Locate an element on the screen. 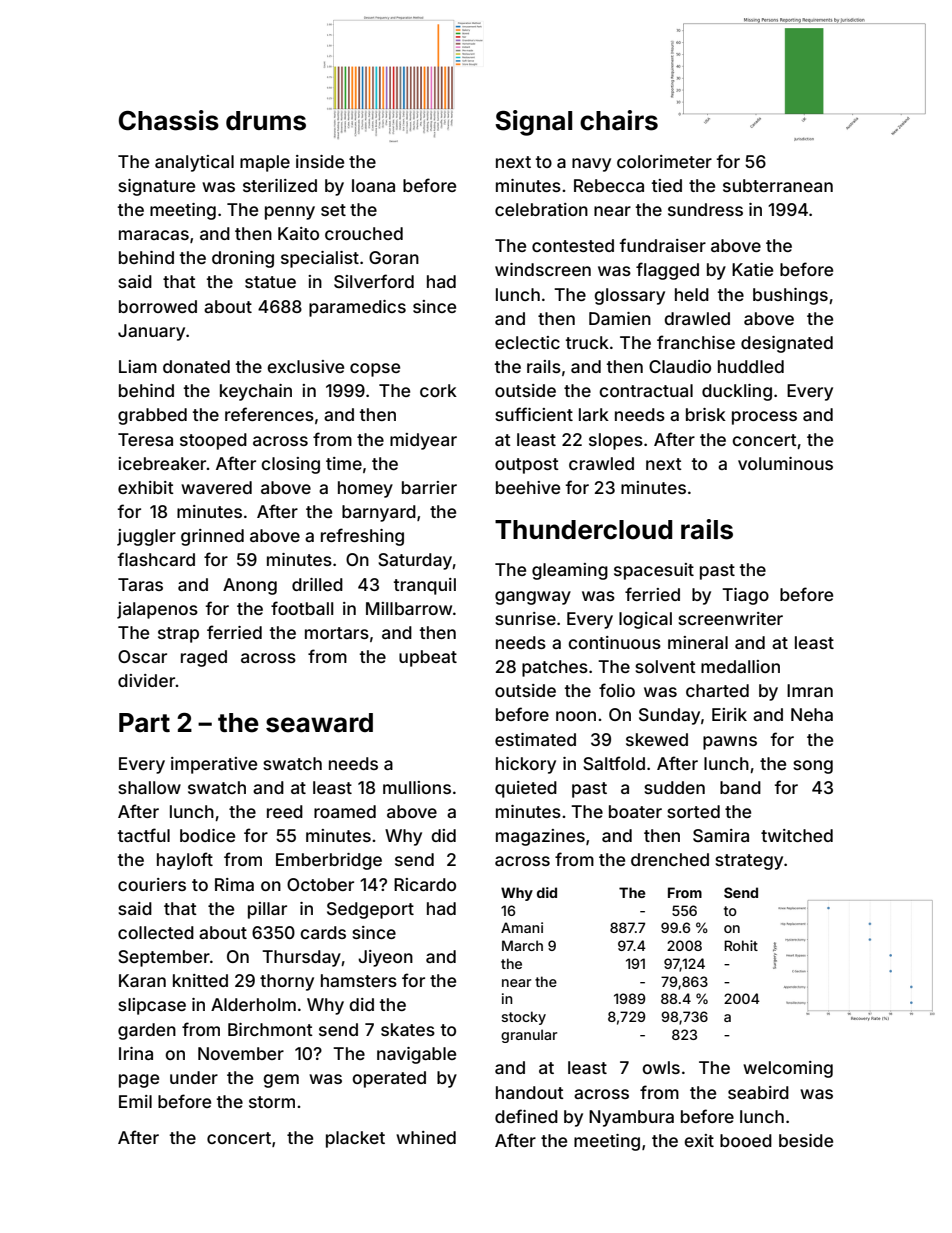  Part is located at coordinates (144, 723).
